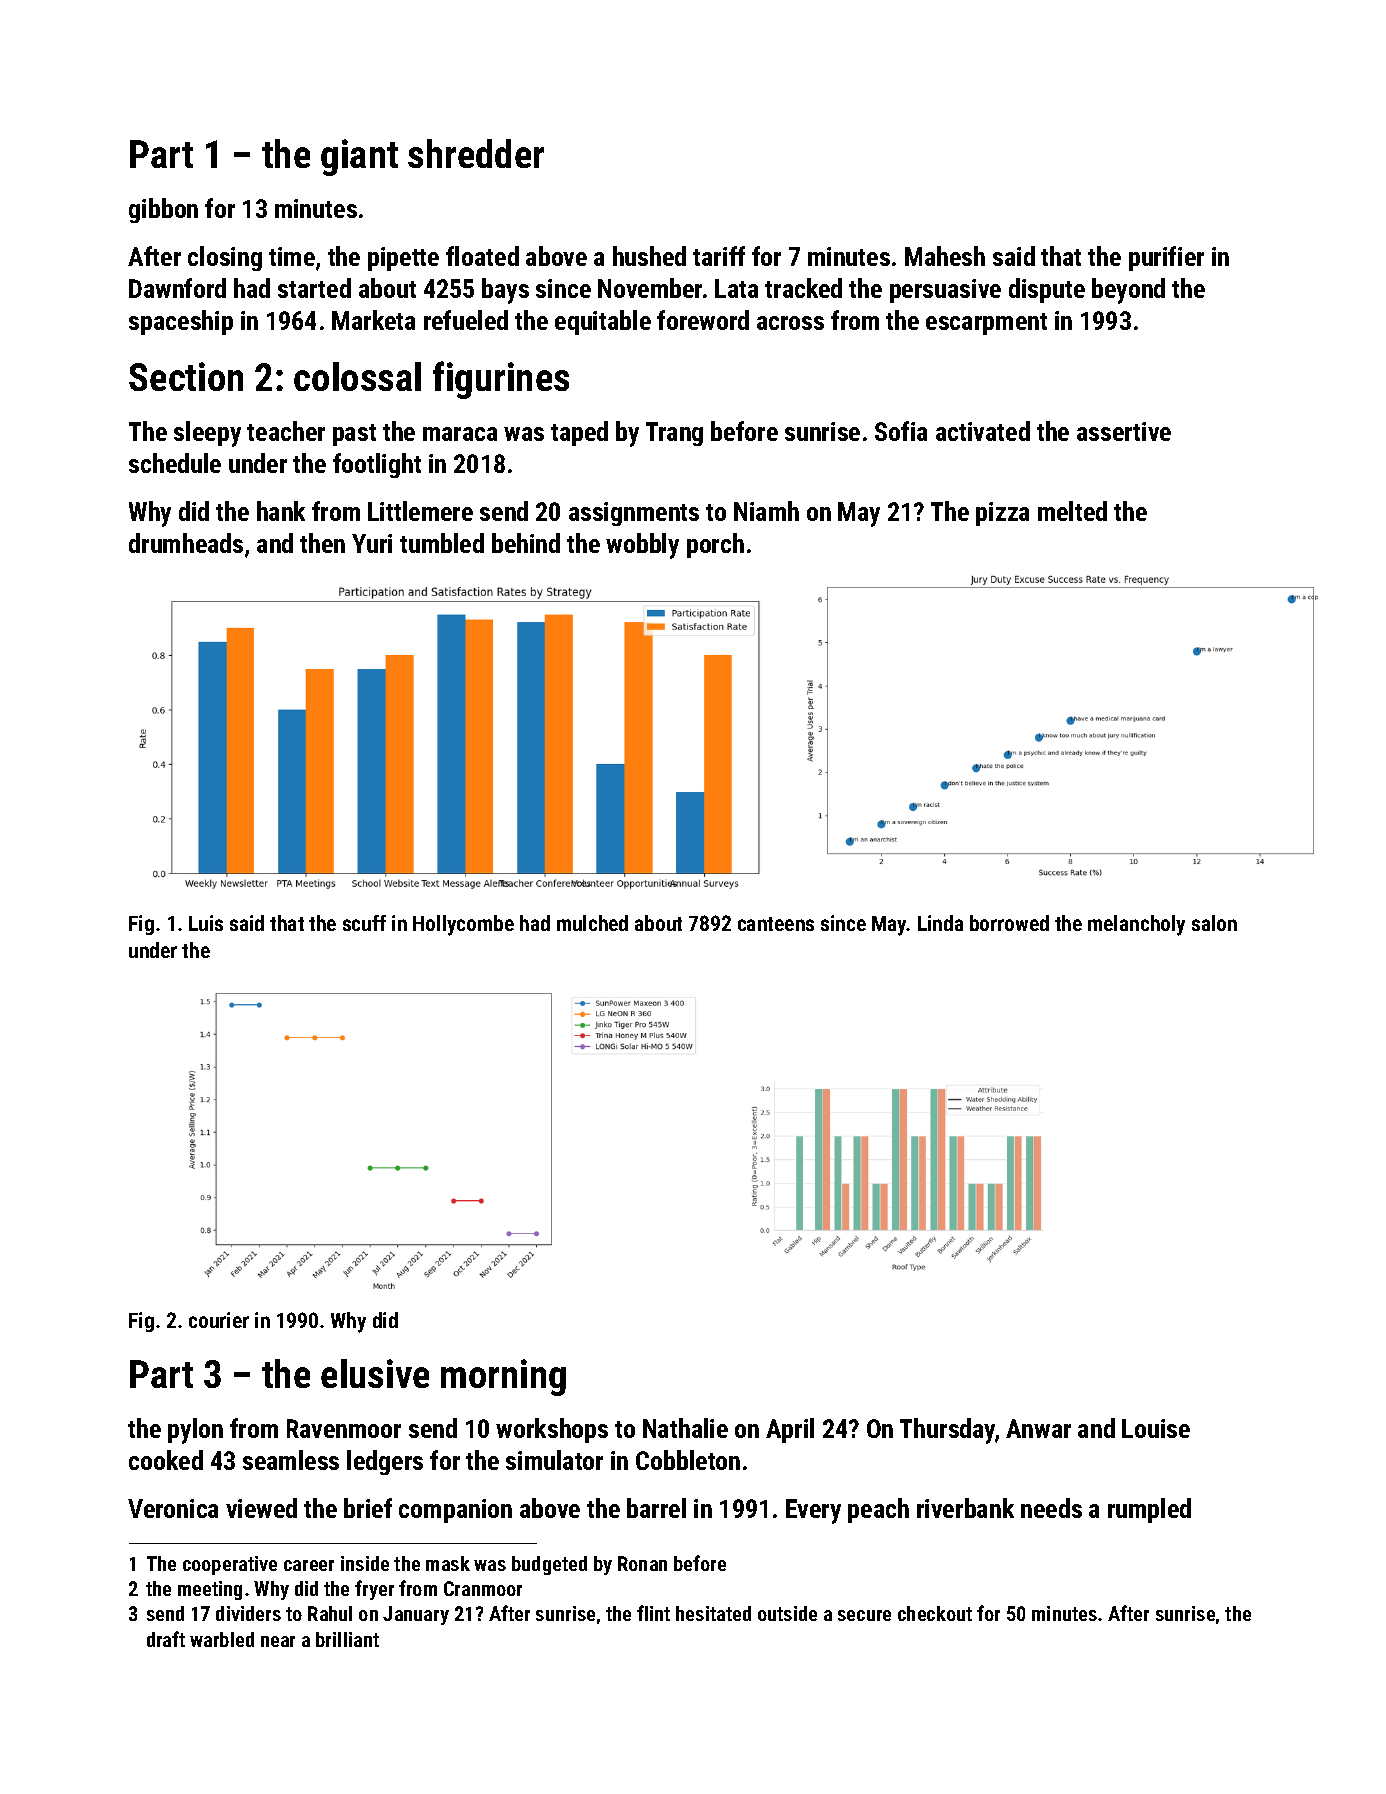  I want to click on borrowed, so click(1009, 923).
